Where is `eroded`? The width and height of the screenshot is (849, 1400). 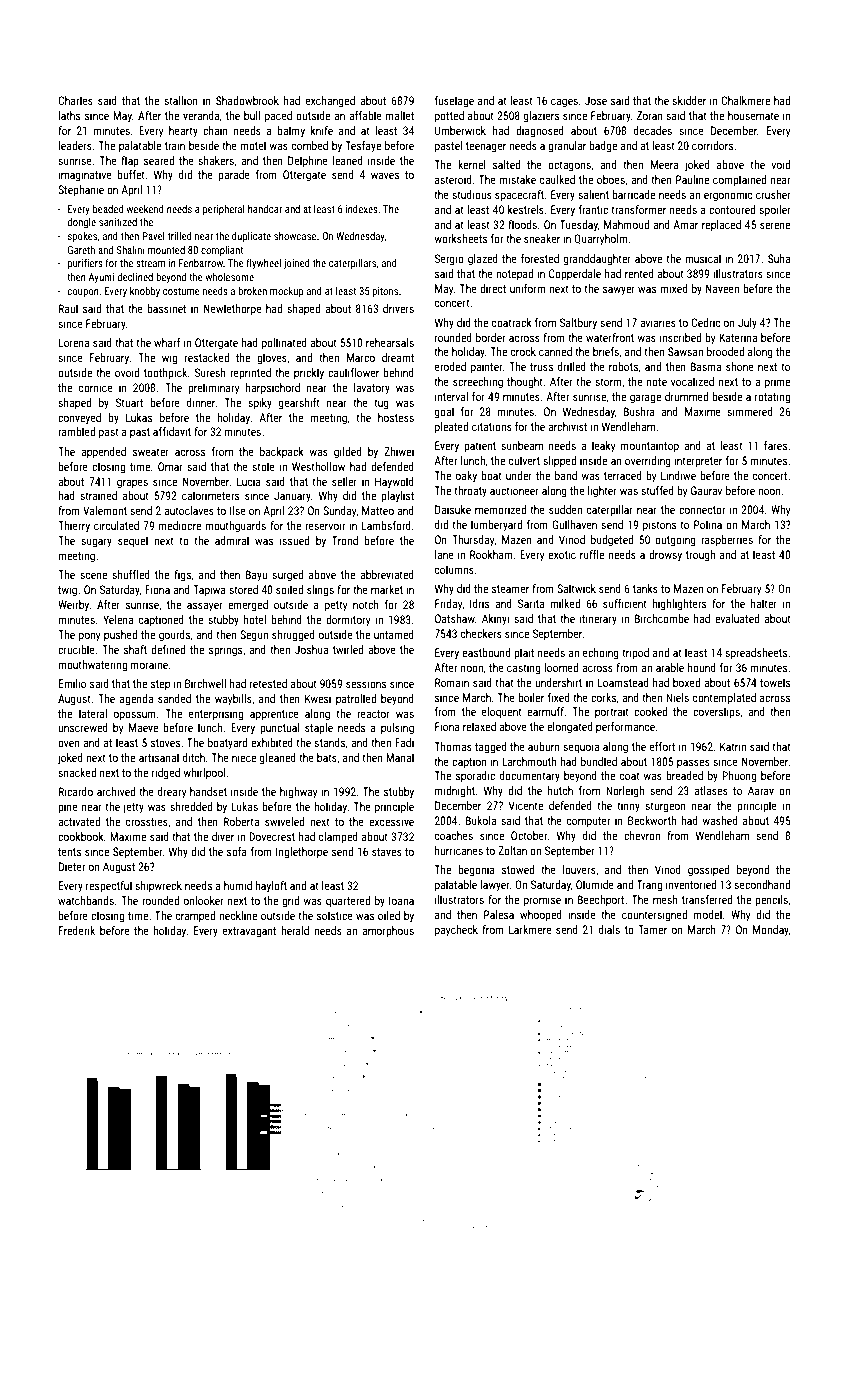
eroded is located at coordinates (450, 366).
